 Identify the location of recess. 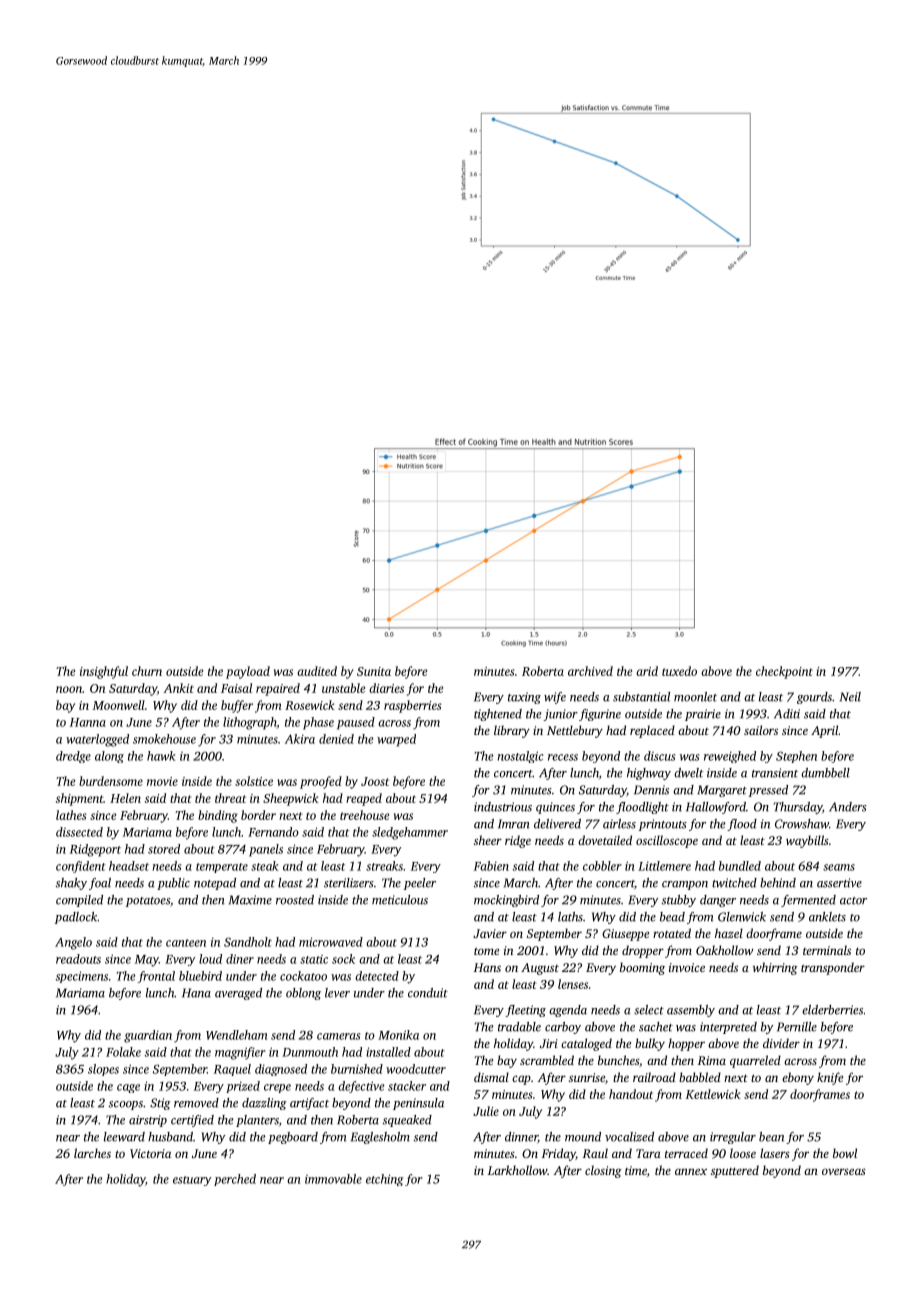
(563, 757).
